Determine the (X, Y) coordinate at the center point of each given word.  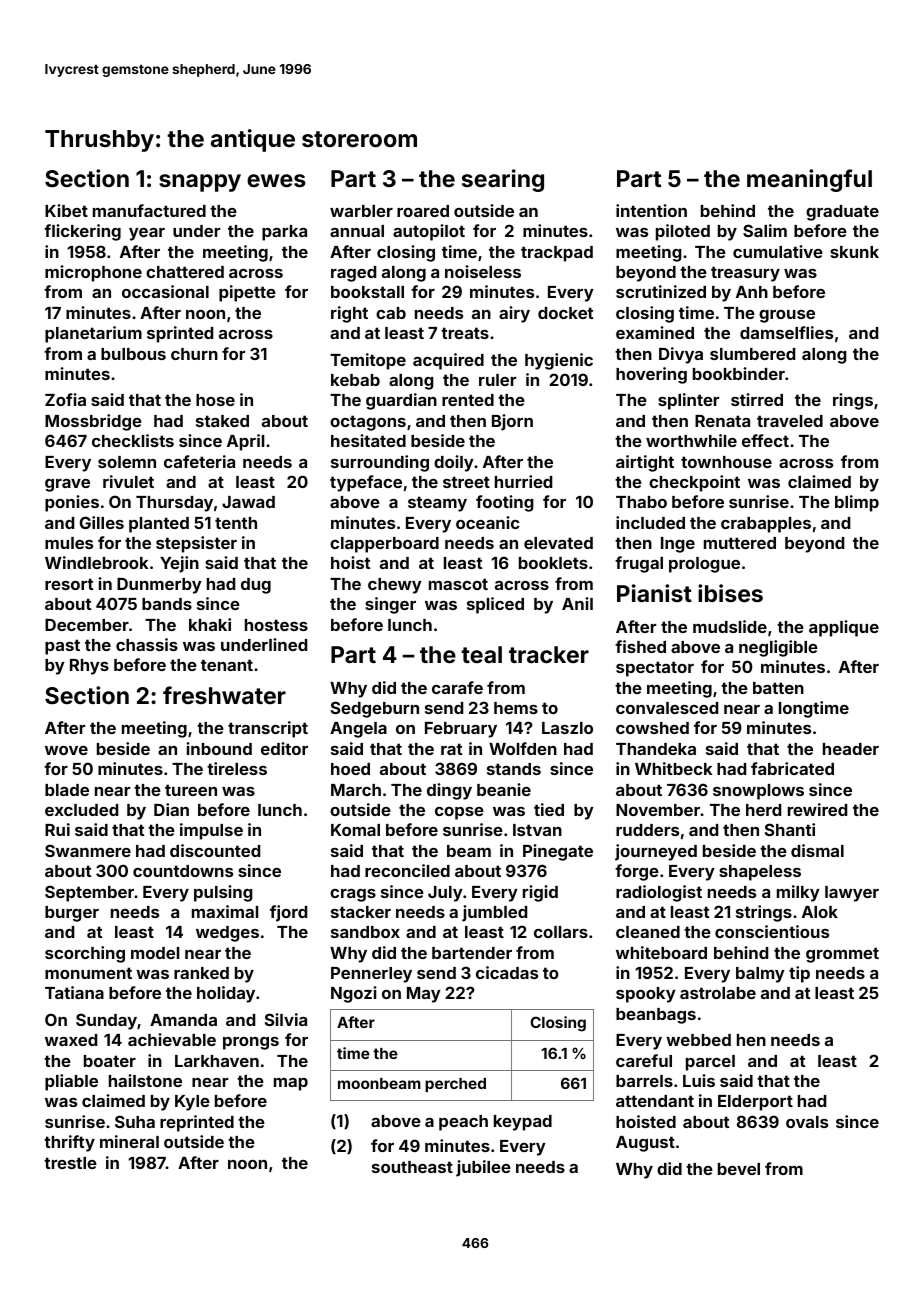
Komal (355, 830)
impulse (211, 831)
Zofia (65, 399)
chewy (395, 586)
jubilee (483, 1168)
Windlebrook (97, 562)
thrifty (69, 1143)
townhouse (726, 462)
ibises (730, 593)
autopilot (429, 232)
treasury (745, 274)
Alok (820, 912)
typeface (366, 483)
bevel (739, 1169)
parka (284, 233)
